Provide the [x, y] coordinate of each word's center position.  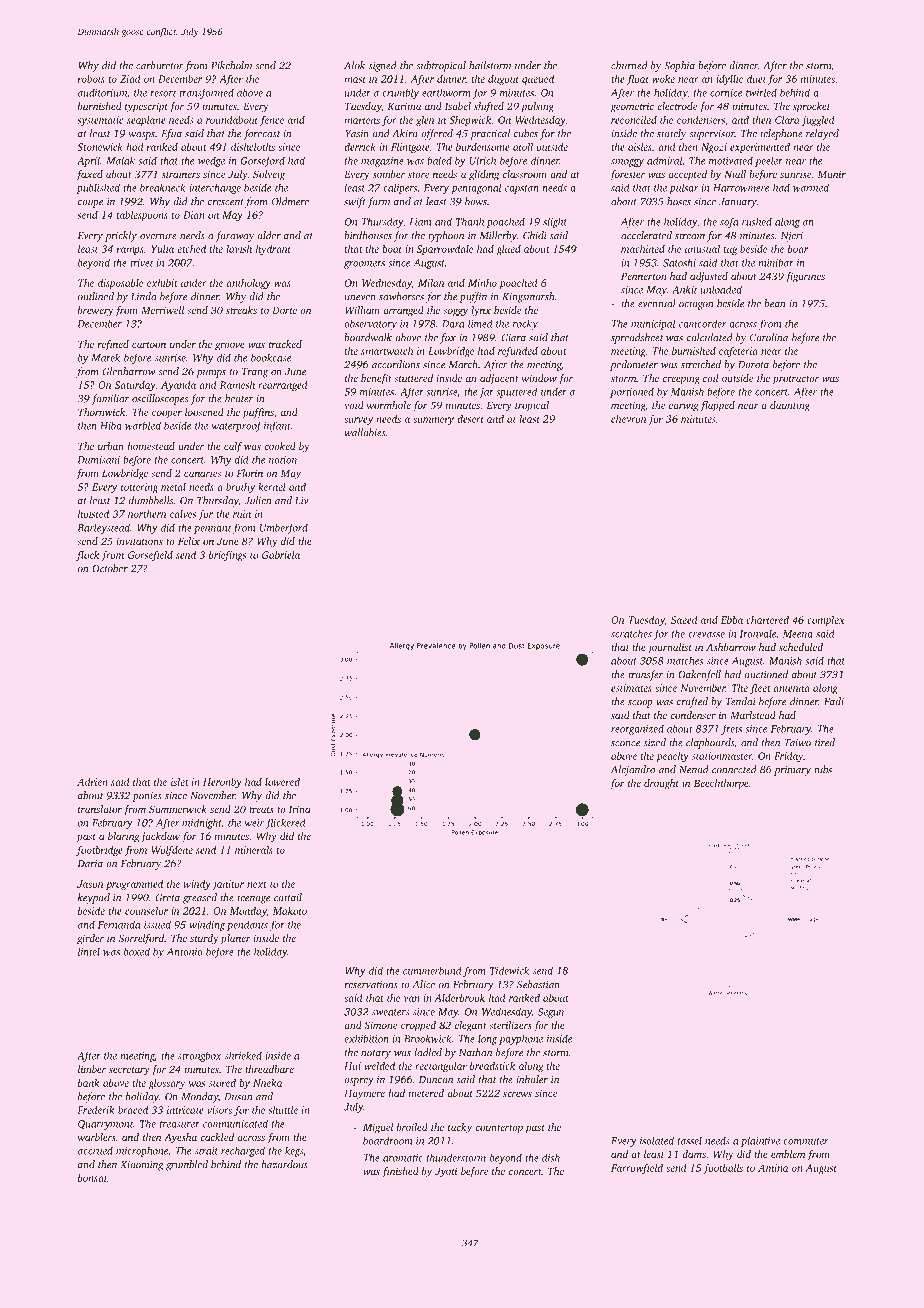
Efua [171, 134]
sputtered [516, 392]
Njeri [792, 237]
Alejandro [633, 770]
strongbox [200, 1056]
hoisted [93, 514]
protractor [796, 380]
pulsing [537, 107]
